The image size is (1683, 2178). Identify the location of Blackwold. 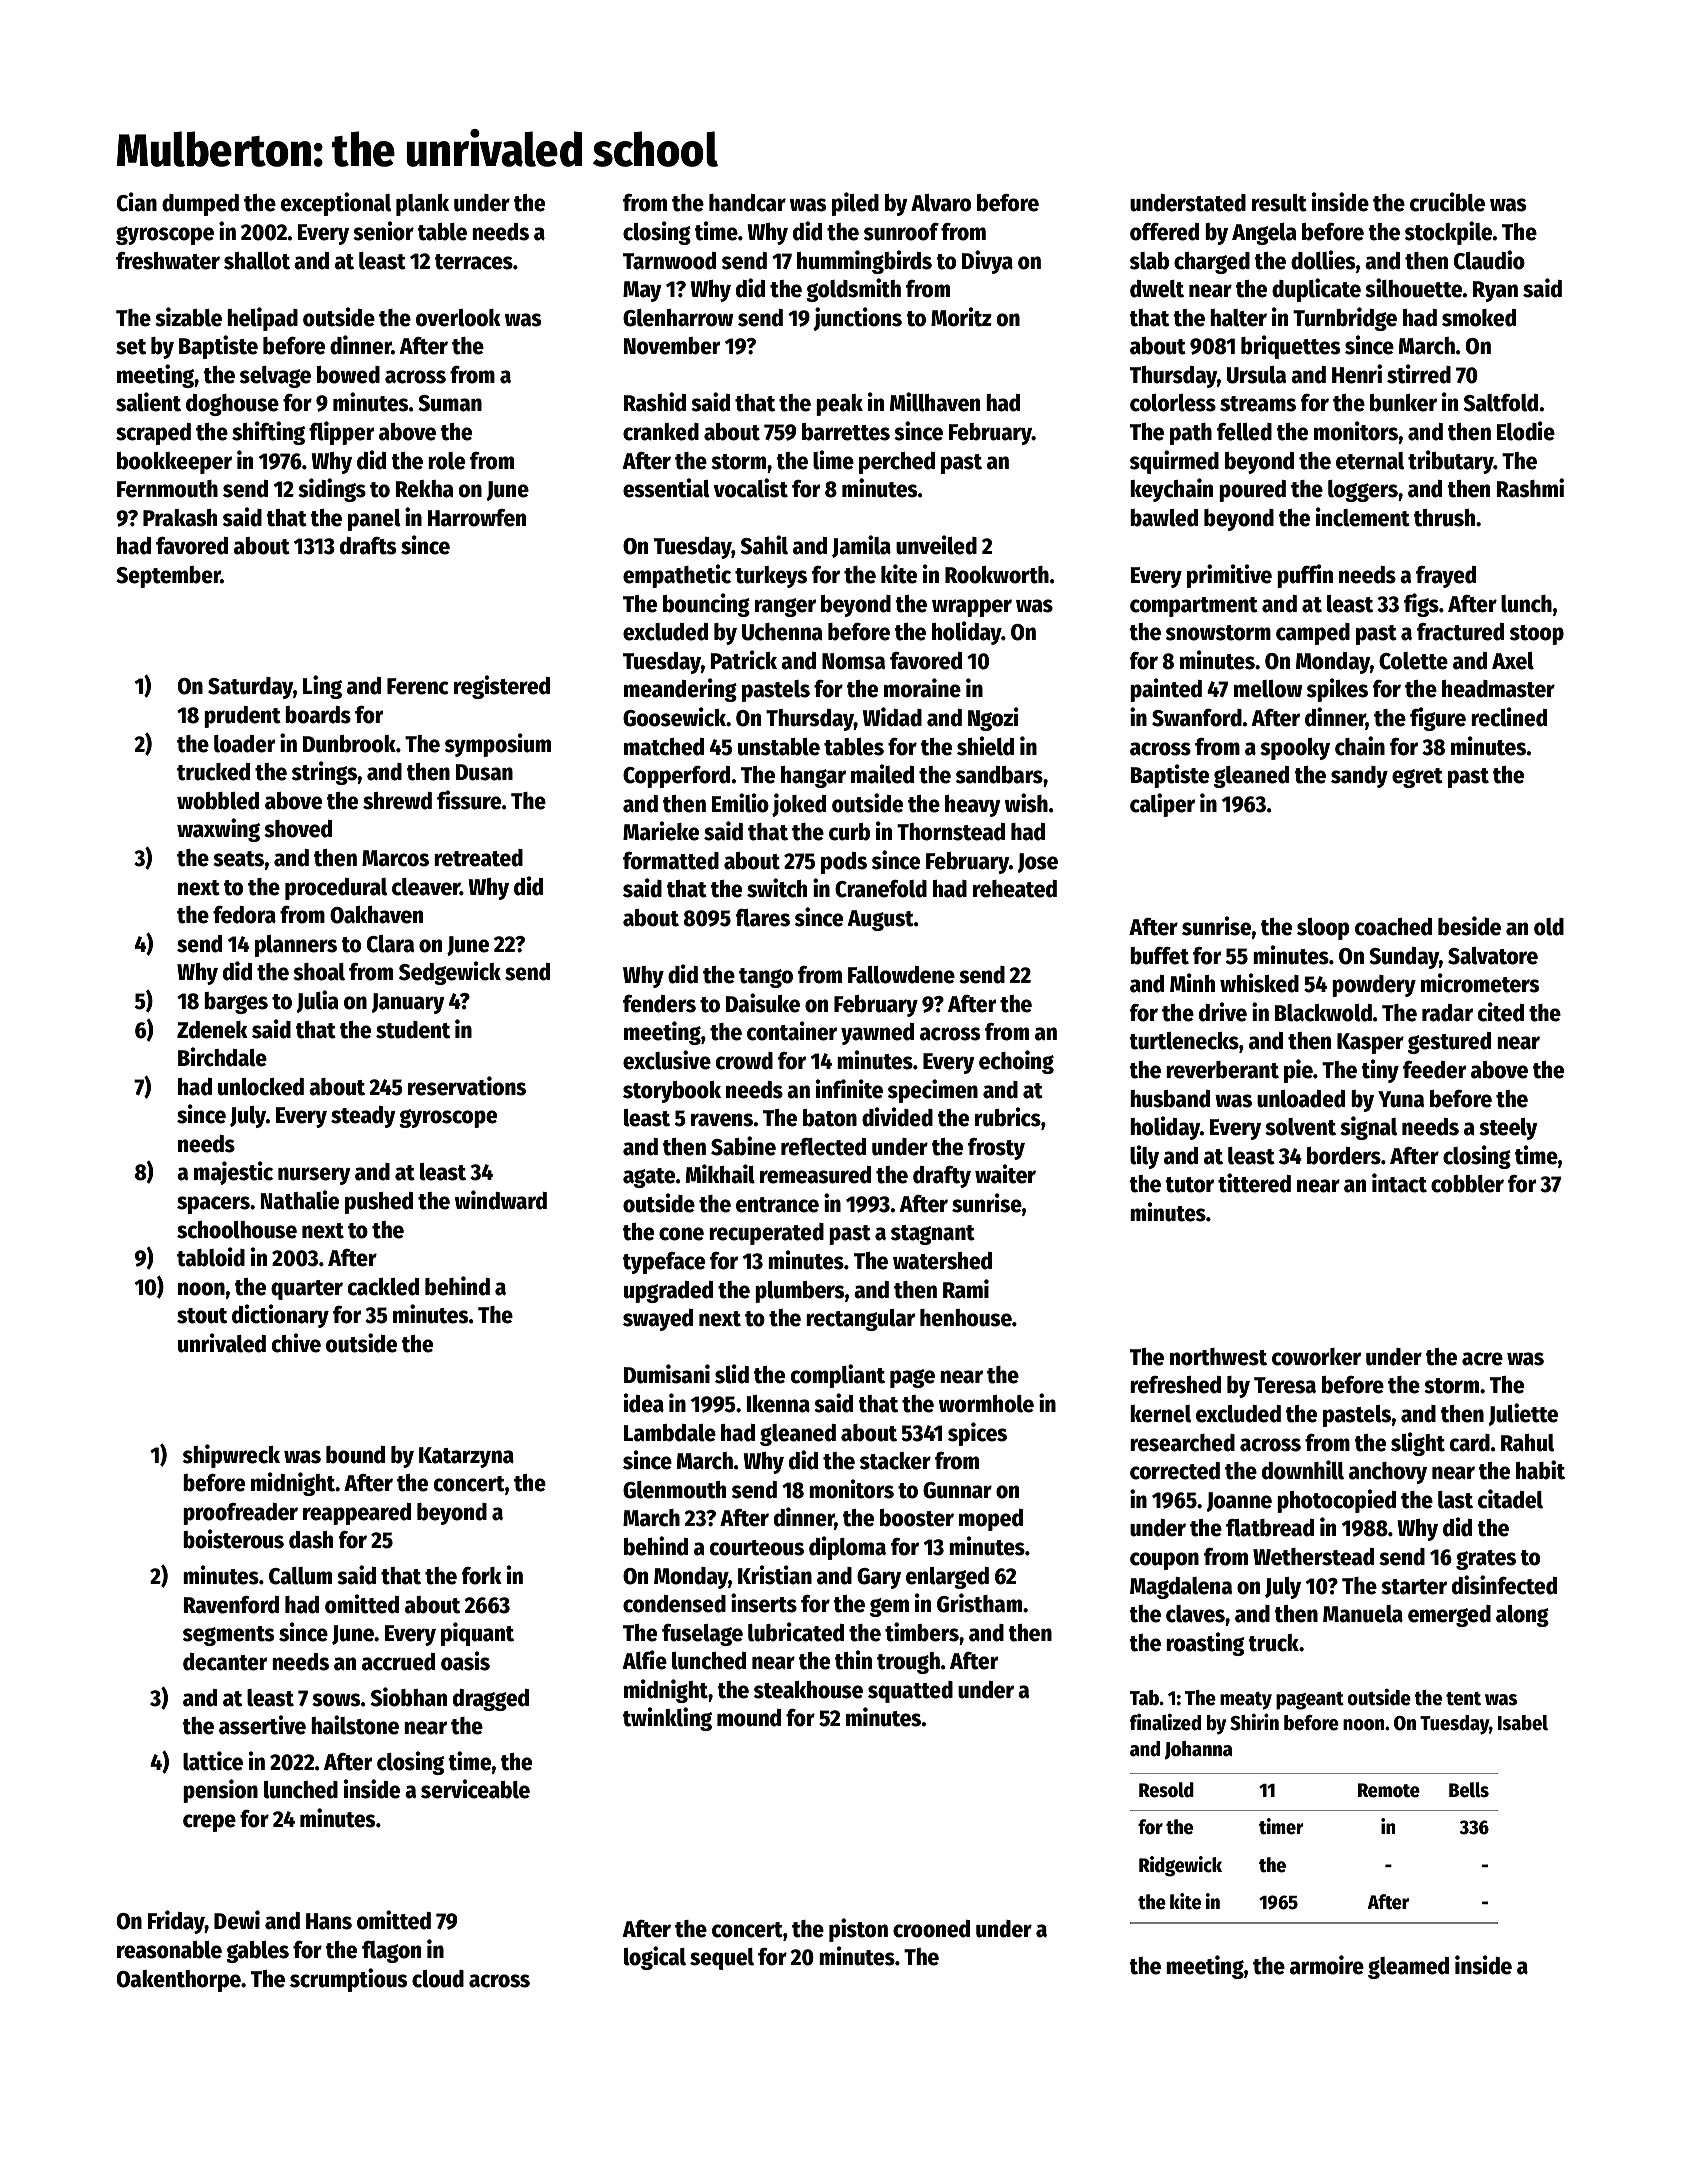
(1323, 1013).
